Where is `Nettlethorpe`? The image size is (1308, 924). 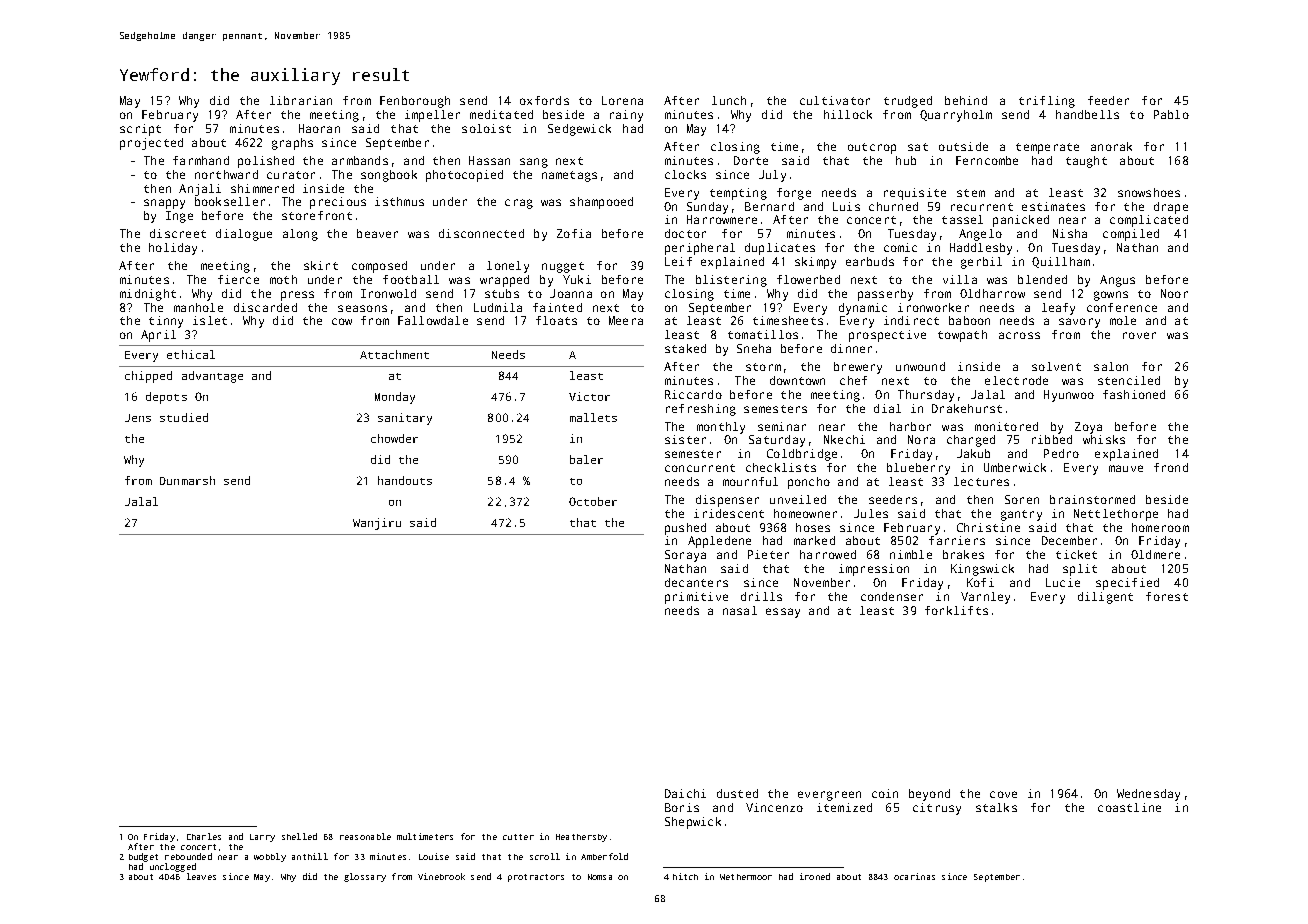 Nettlethorpe is located at coordinates (1116, 515).
